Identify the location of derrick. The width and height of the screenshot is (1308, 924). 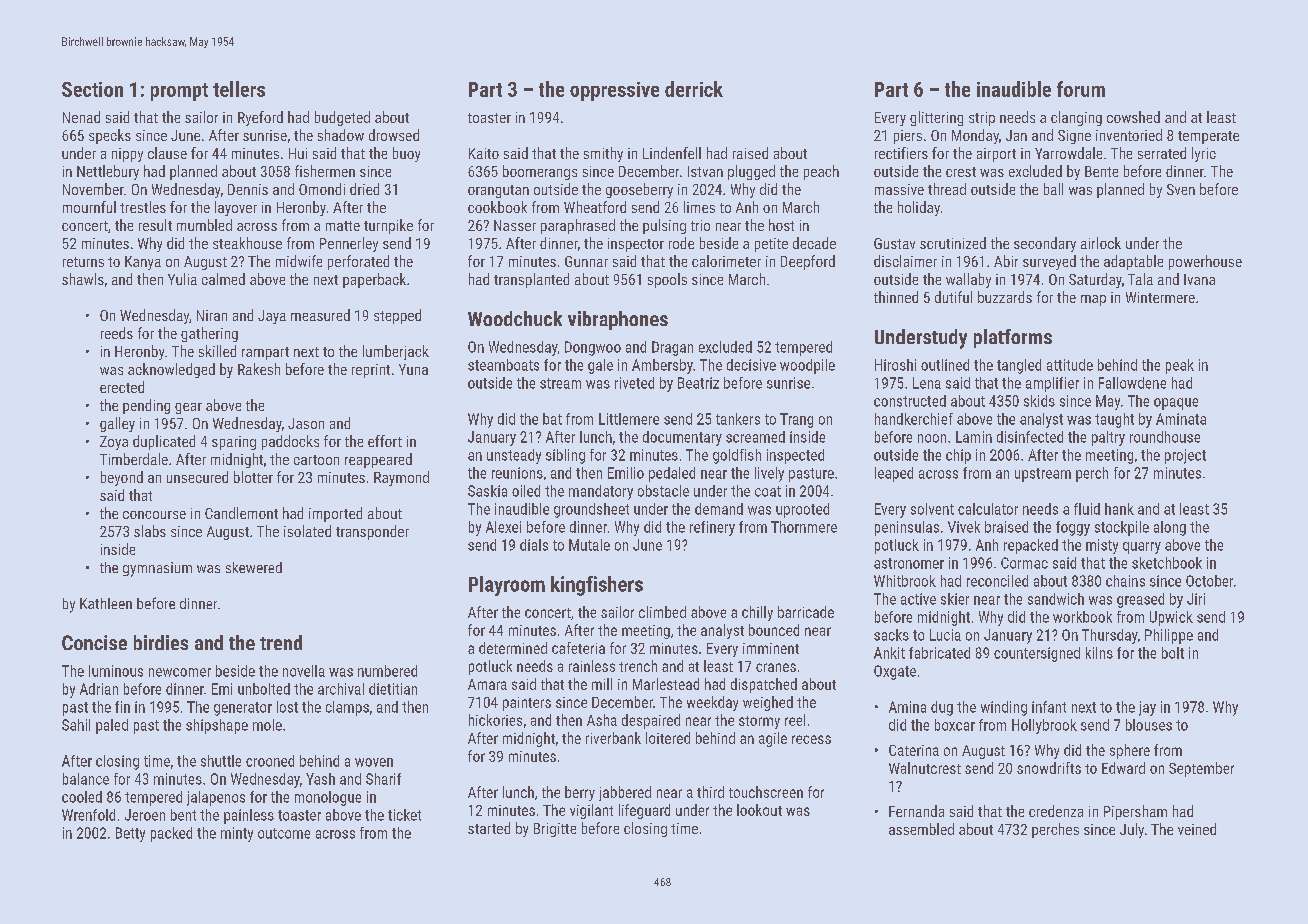
(694, 89).
